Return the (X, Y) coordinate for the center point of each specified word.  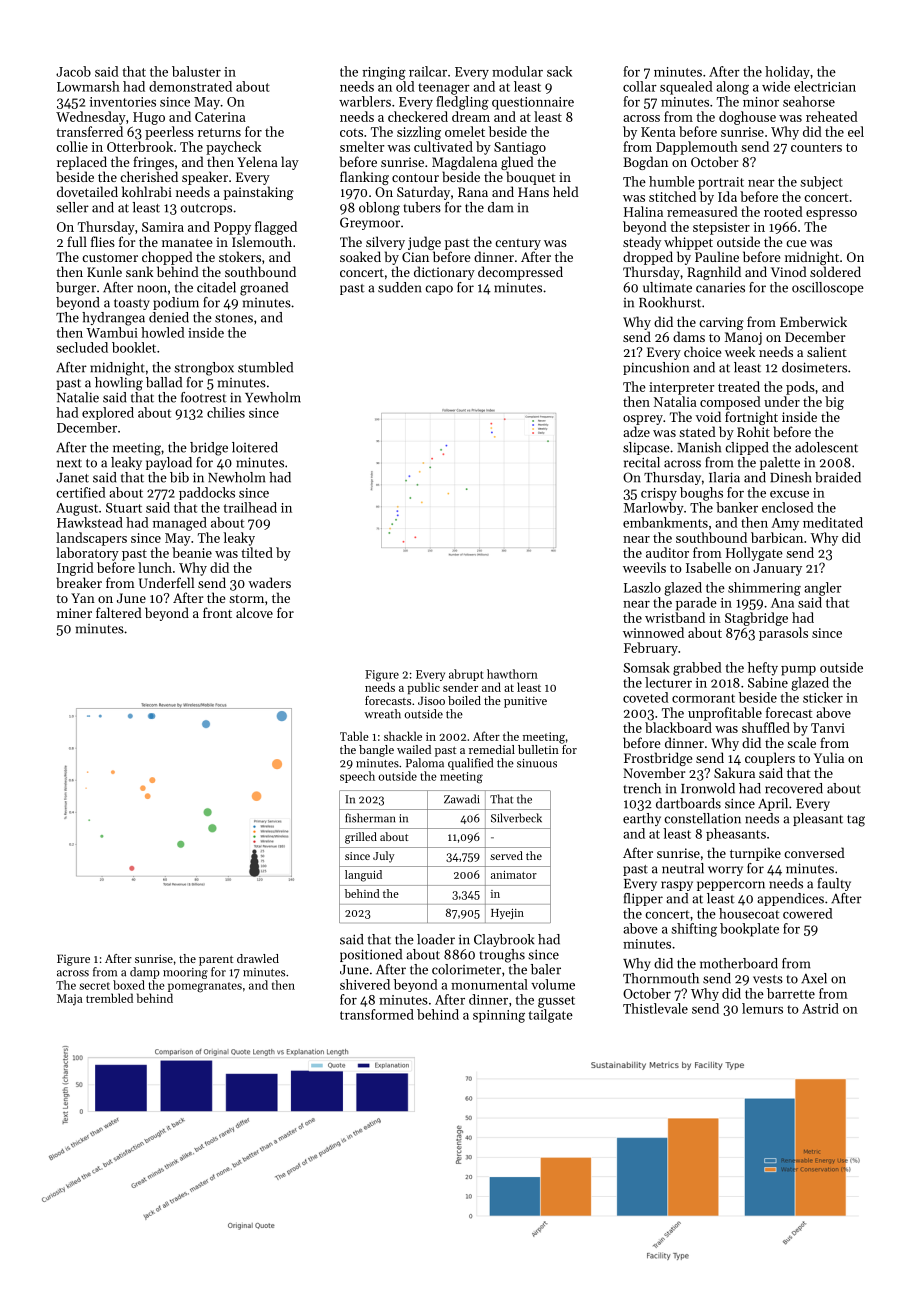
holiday (787, 72)
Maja (70, 1000)
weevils (644, 567)
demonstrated (190, 86)
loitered (255, 447)
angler (823, 589)
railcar (428, 71)
